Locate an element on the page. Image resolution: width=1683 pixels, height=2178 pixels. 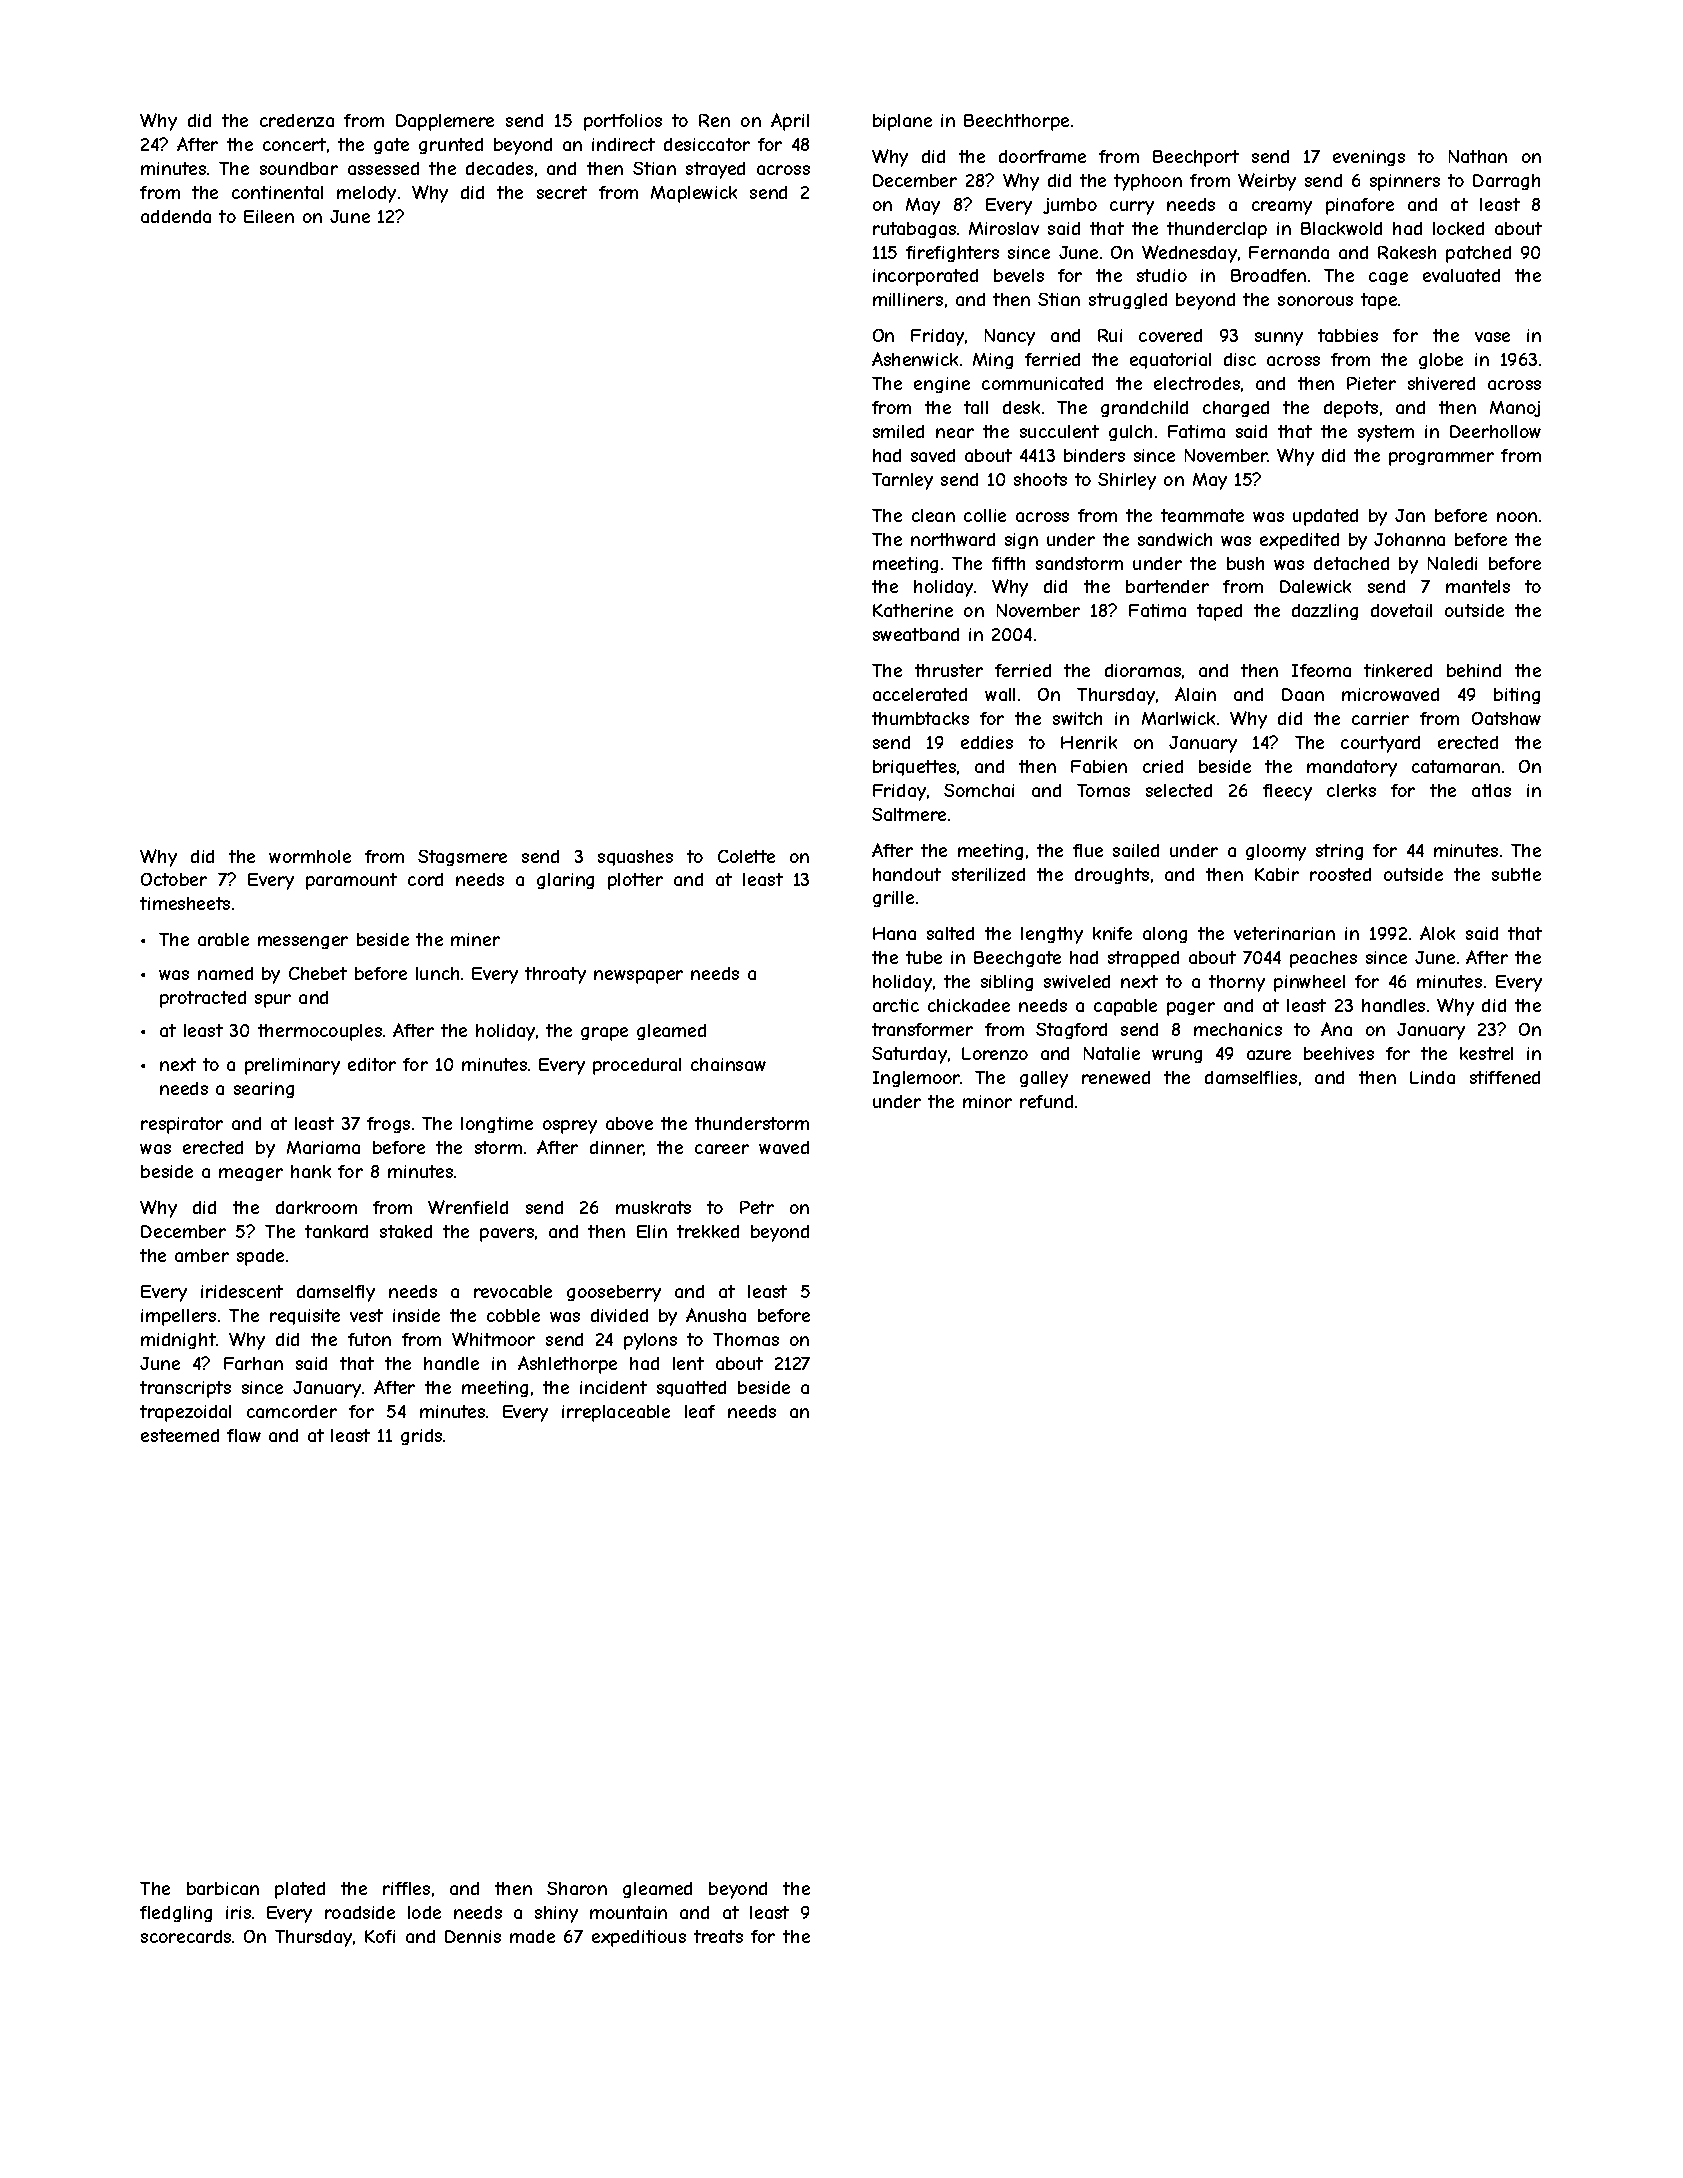
Maplewick is located at coordinates (694, 194).
